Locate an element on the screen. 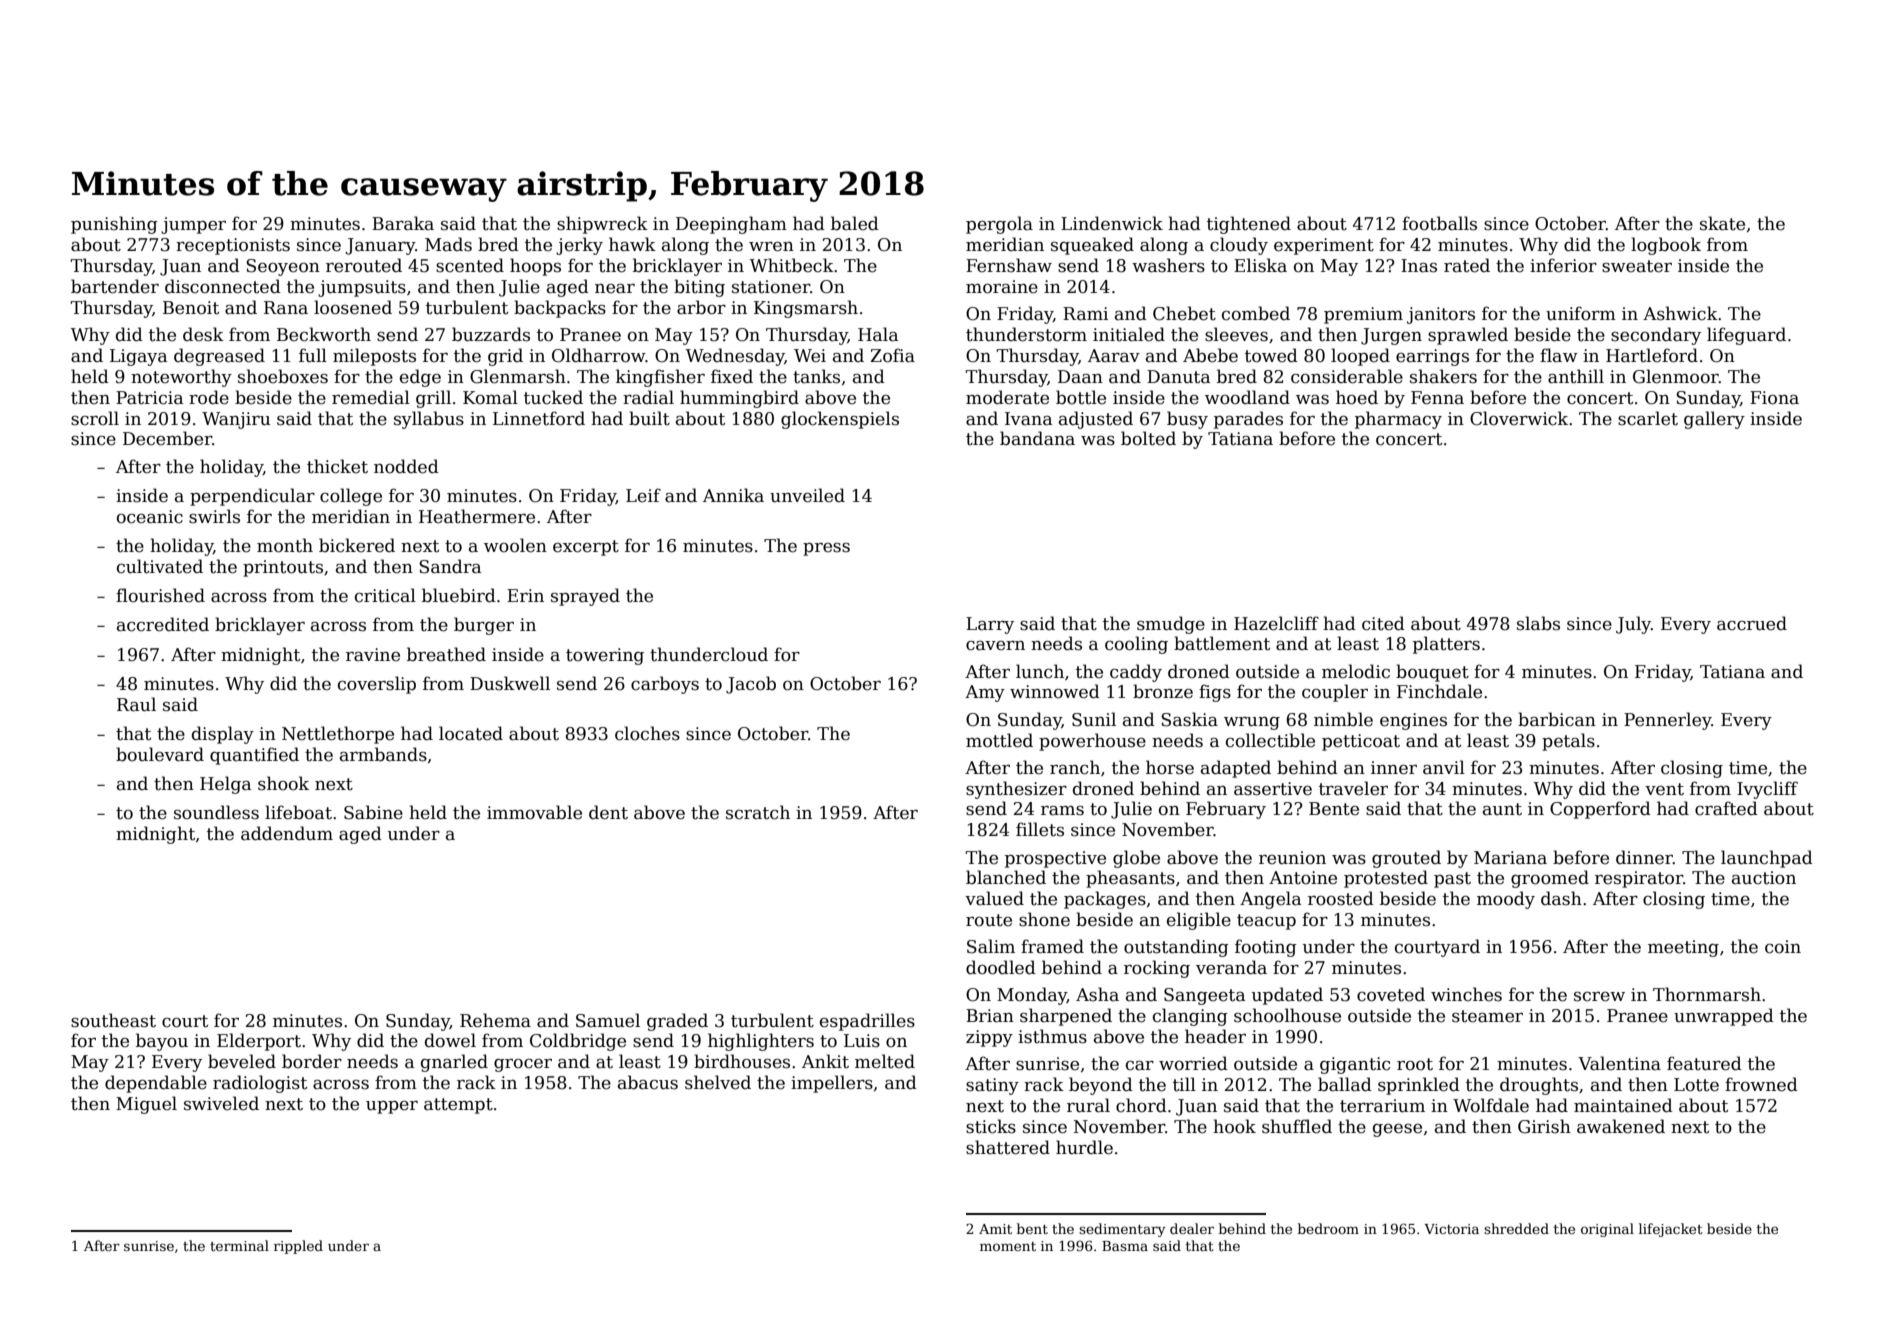 The width and height of the screenshot is (1891, 1337). mottled is located at coordinates (999, 740).
